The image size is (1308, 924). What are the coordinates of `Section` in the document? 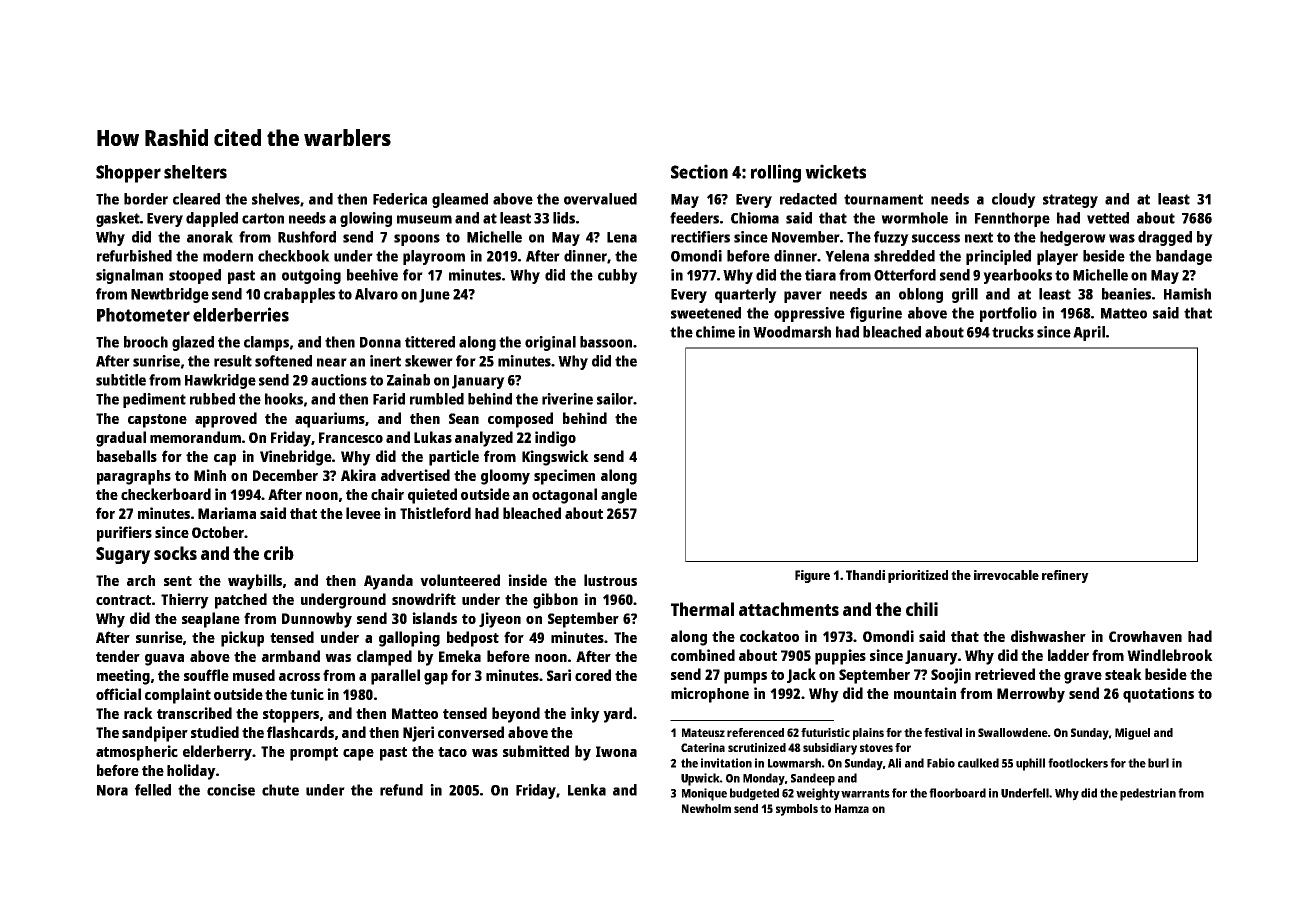 It's located at (699, 171).
